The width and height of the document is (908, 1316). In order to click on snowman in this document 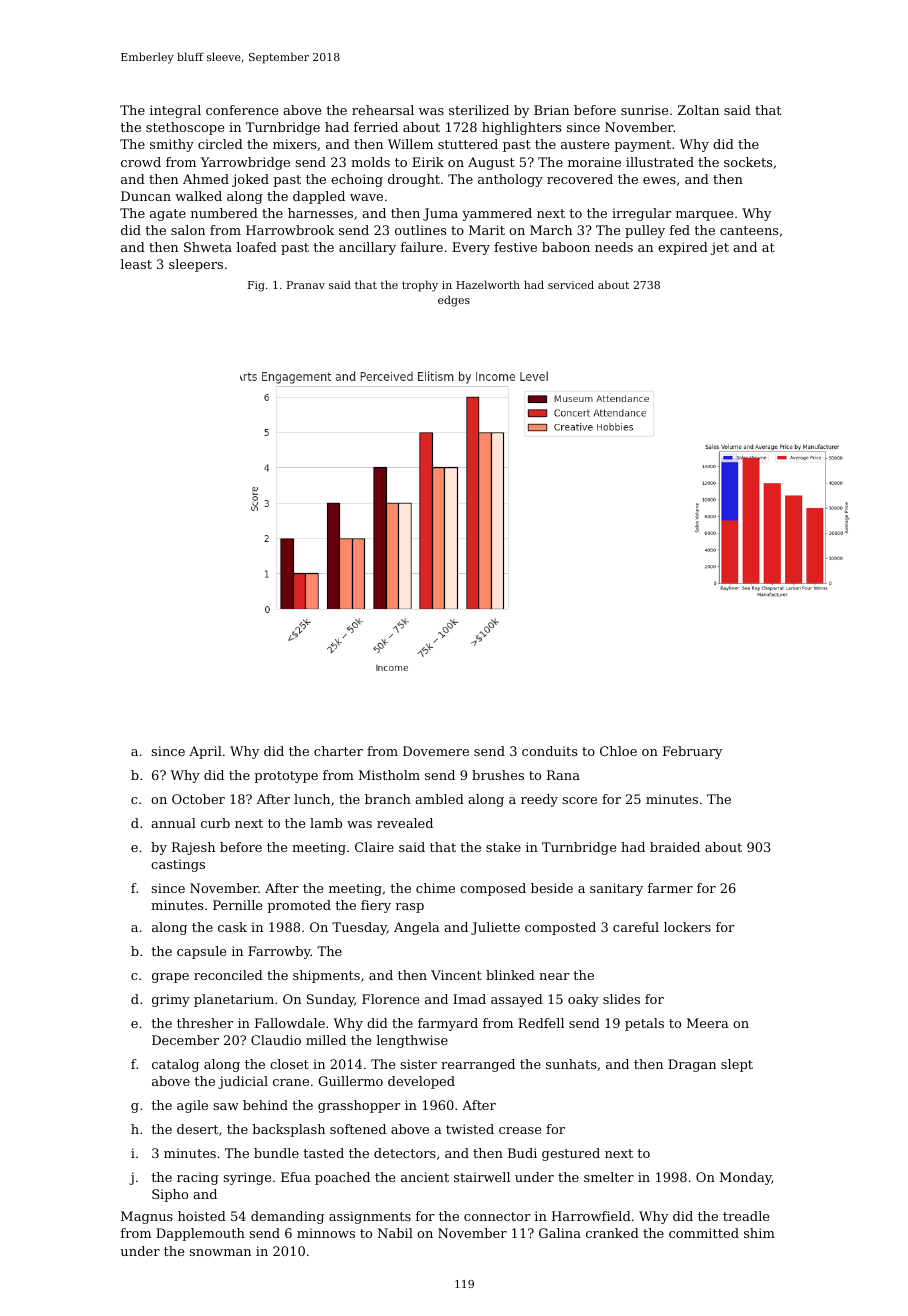, I will do `click(220, 1252)`.
